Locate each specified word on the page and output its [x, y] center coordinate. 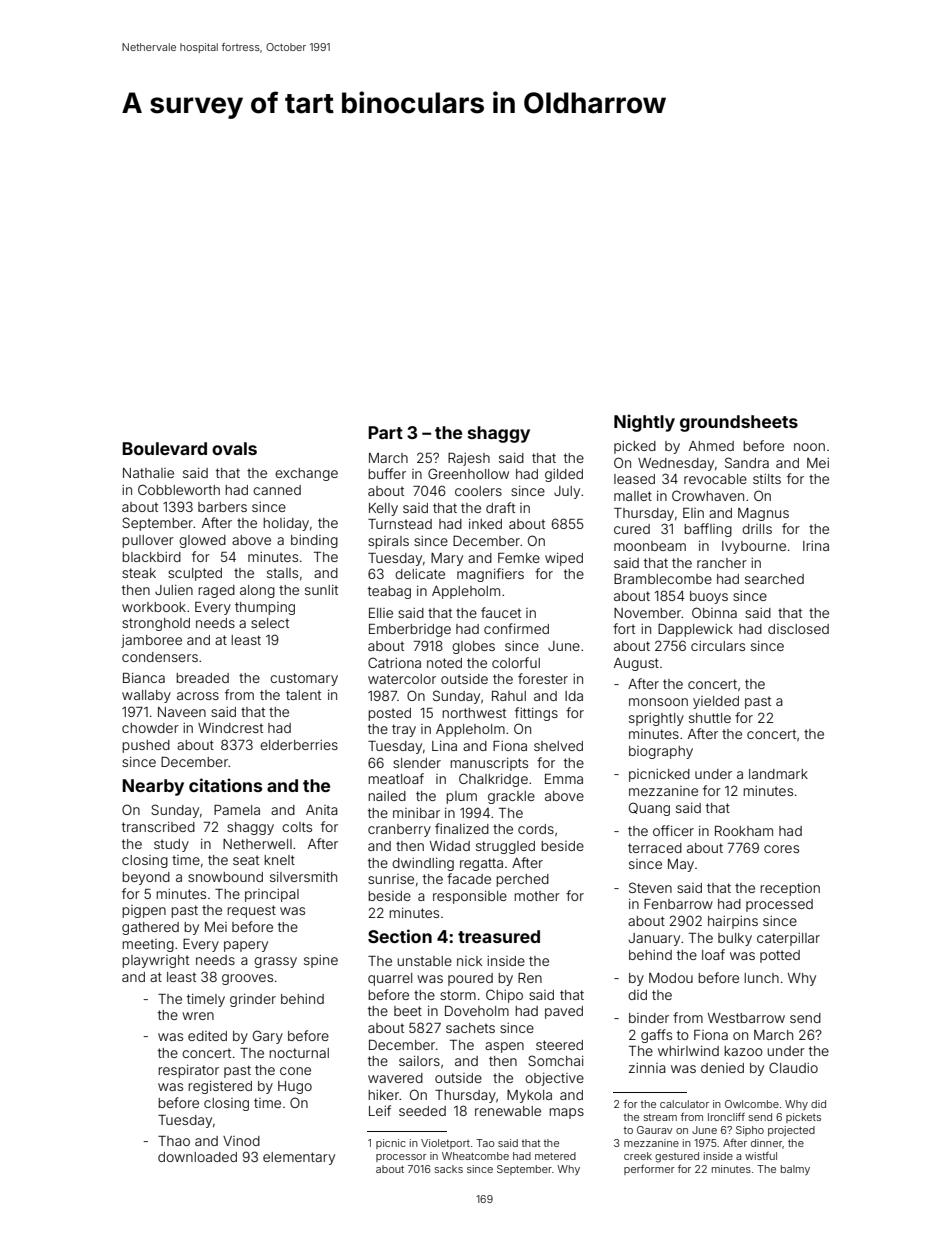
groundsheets [739, 423]
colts [297, 827]
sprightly [656, 719]
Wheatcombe [475, 1156]
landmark [778, 774]
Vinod [241, 1141]
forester [543, 678]
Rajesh [469, 459]
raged [216, 591]
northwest [474, 713]
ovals [234, 448]
